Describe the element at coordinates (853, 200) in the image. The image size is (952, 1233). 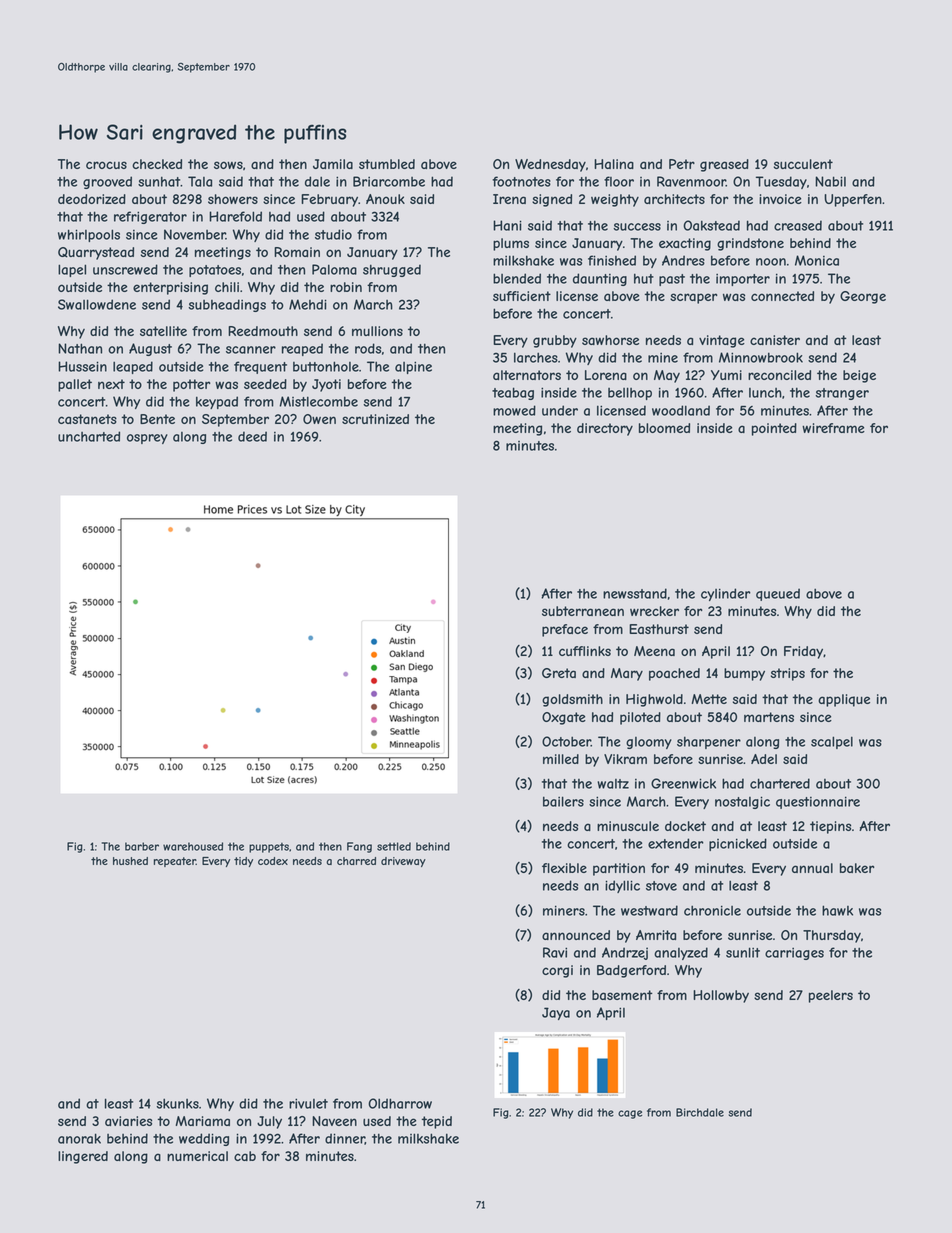
I see `Upperfen` at that location.
